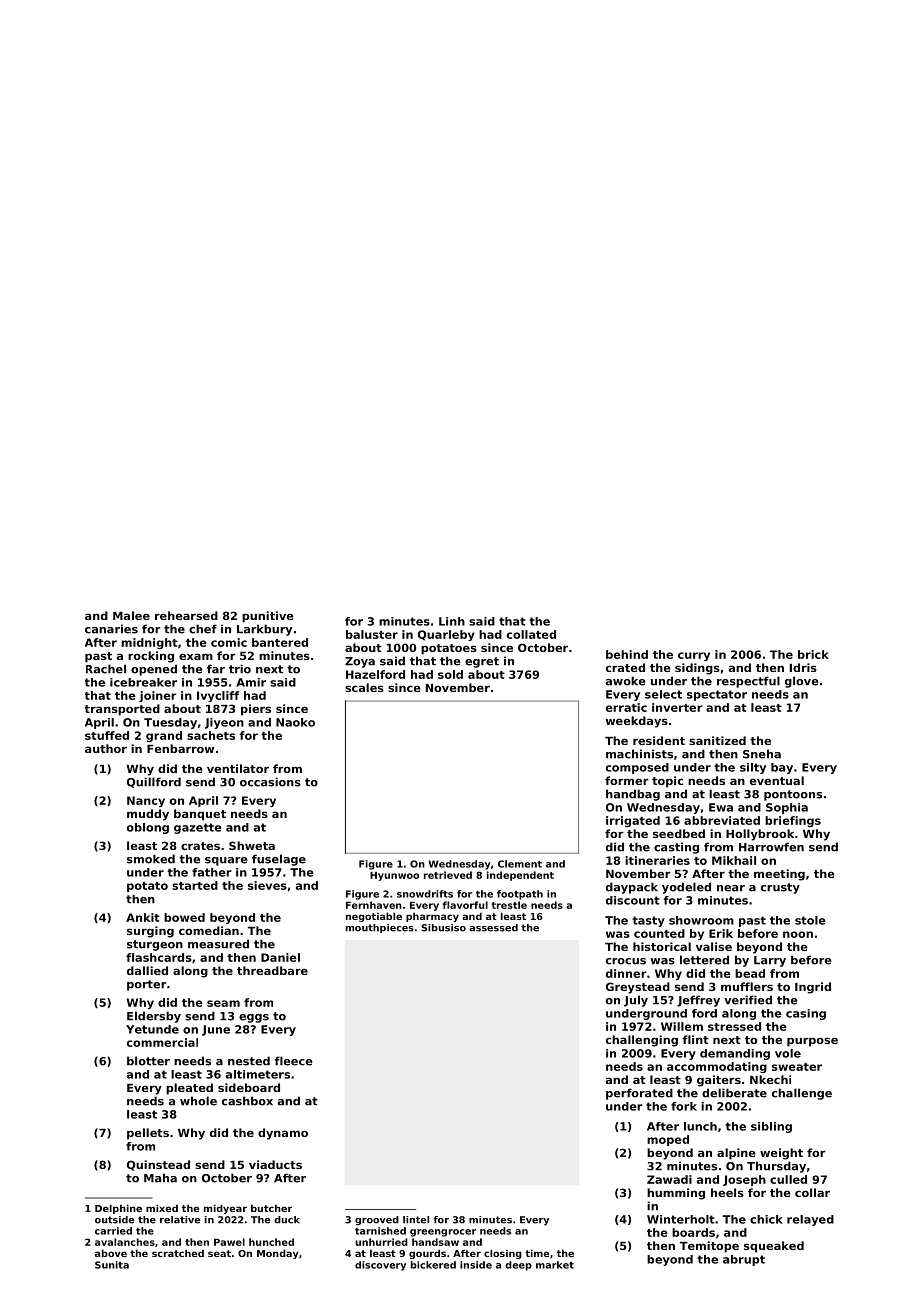  What do you see at coordinates (753, 768) in the screenshot?
I see `silty` at bounding box center [753, 768].
